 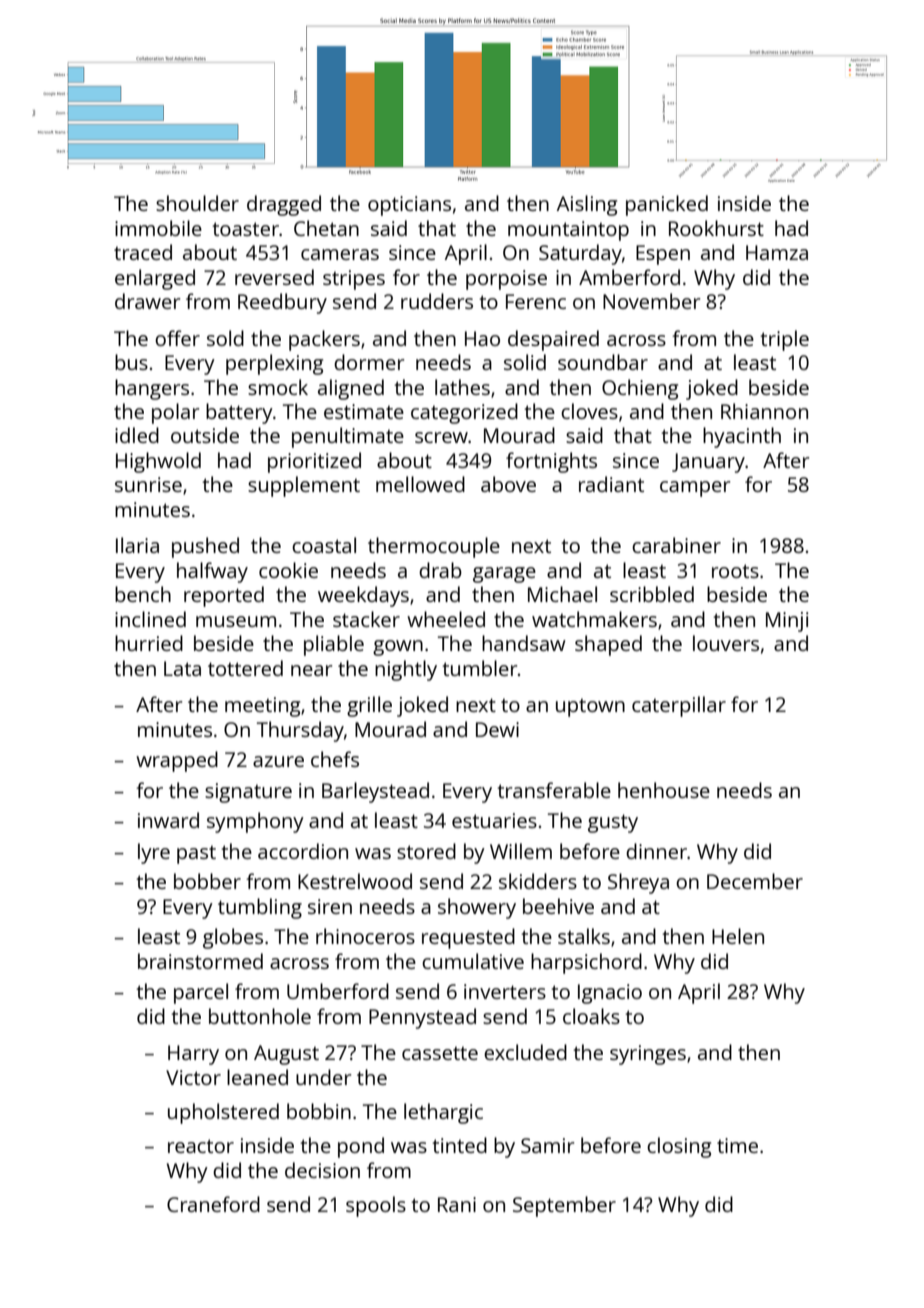 I want to click on spools, so click(x=376, y=1206).
